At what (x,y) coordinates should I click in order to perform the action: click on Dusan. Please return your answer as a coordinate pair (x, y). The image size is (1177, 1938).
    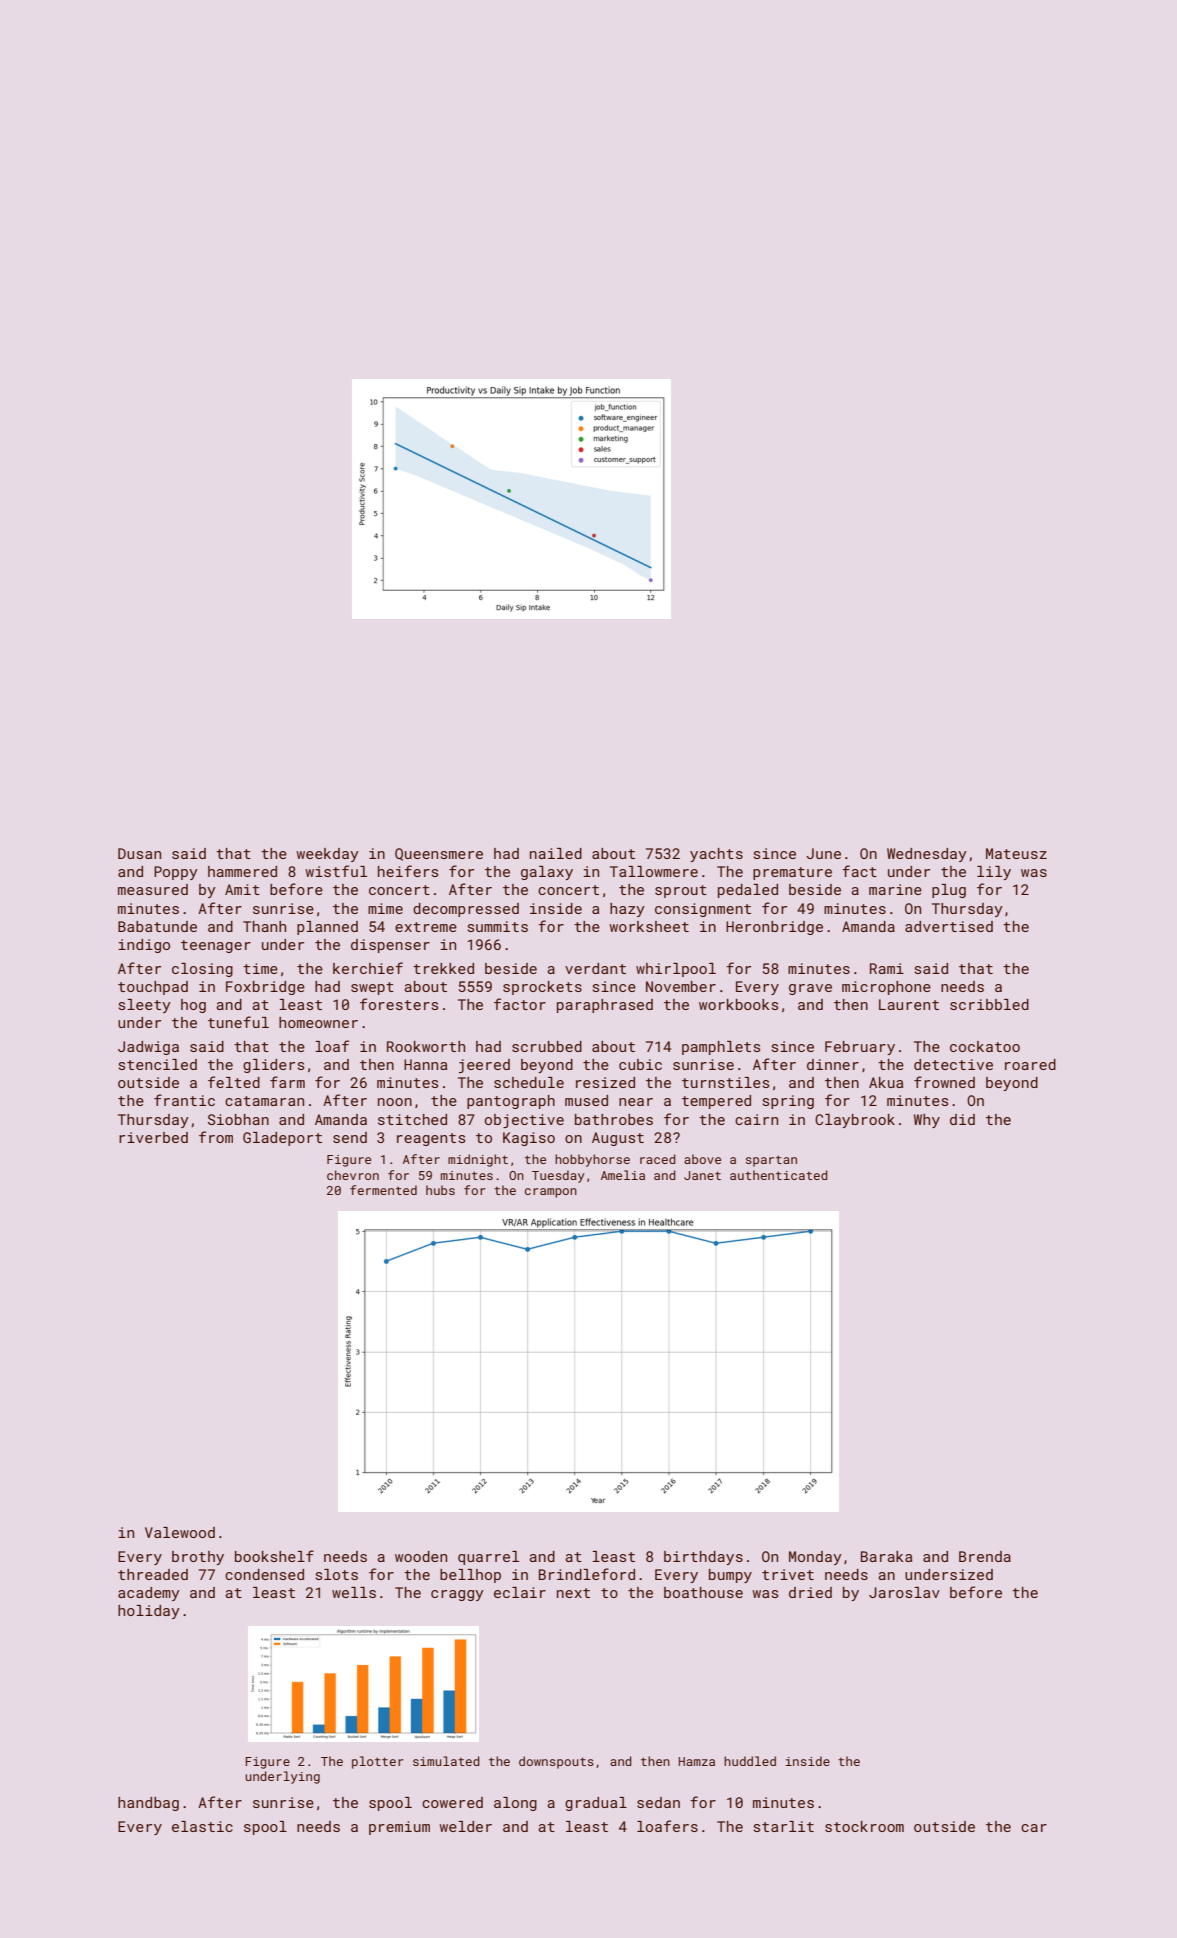
    Looking at the image, I should click on (139, 853).
